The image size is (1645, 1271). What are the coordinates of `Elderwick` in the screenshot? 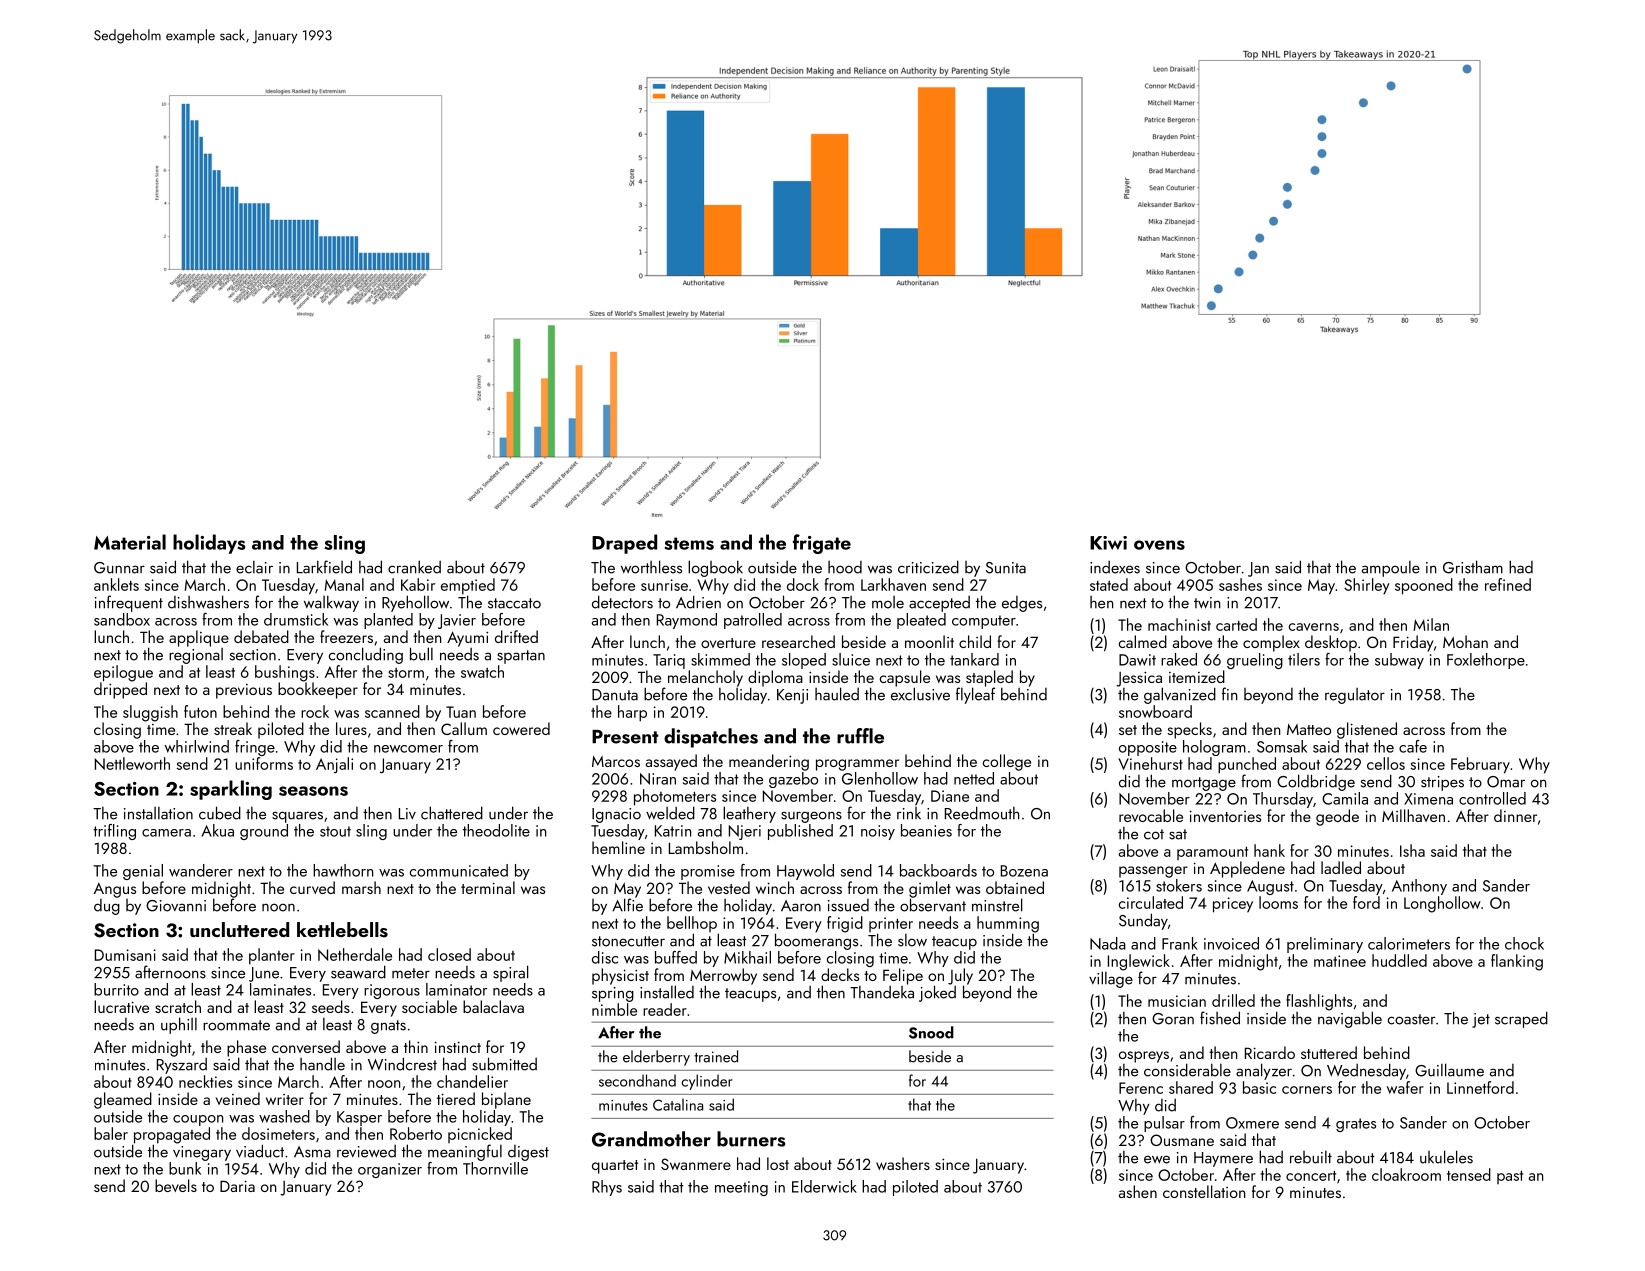 It's located at (824, 1186).
